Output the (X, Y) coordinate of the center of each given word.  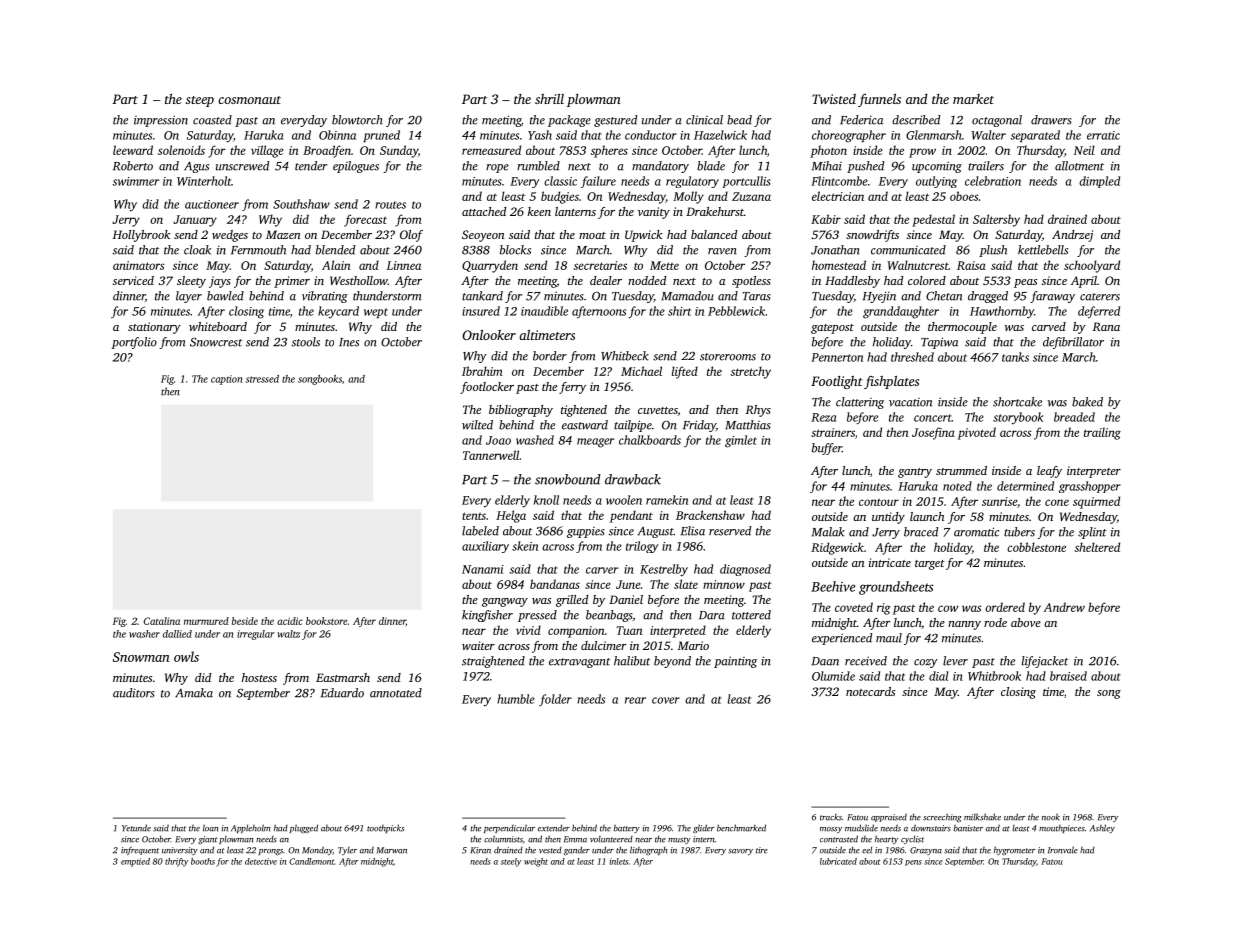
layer (189, 297)
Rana (1106, 326)
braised (1068, 676)
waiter (478, 645)
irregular (255, 635)
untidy (888, 518)
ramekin (667, 500)
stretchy (751, 372)
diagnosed (745, 570)
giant (208, 840)
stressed (262, 379)
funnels (879, 100)
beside (245, 621)
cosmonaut (249, 100)
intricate (890, 562)
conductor (651, 135)
